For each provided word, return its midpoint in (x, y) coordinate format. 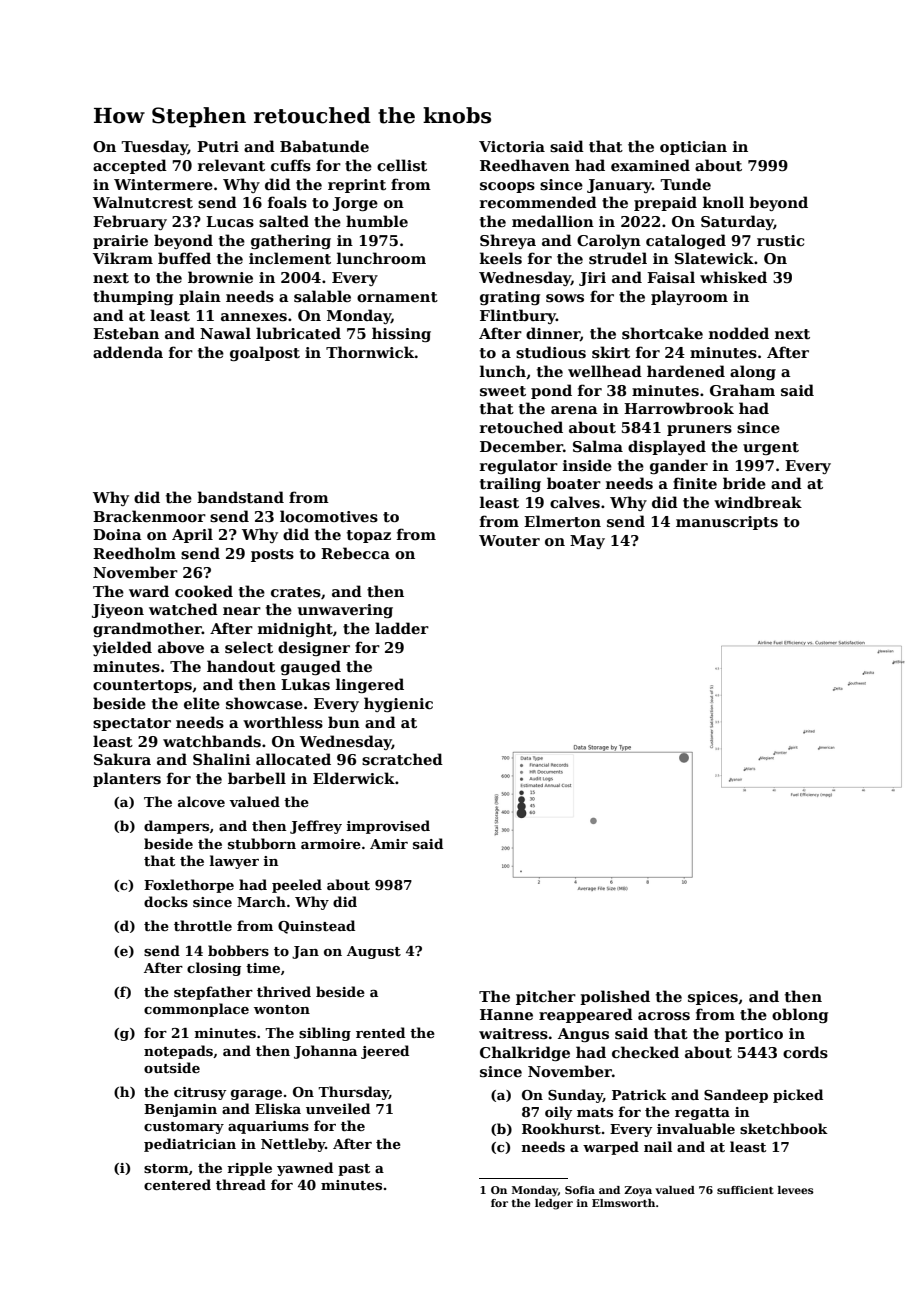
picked (798, 1096)
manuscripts (727, 523)
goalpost (265, 353)
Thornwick (370, 352)
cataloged (686, 241)
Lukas (305, 684)
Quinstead (316, 927)
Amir (389, 844)
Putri (218, 146)
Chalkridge (525, 1053)
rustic (780, 240)
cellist (402, 165)
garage (256, 1095)
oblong (800, 1015)
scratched (402, 759)
